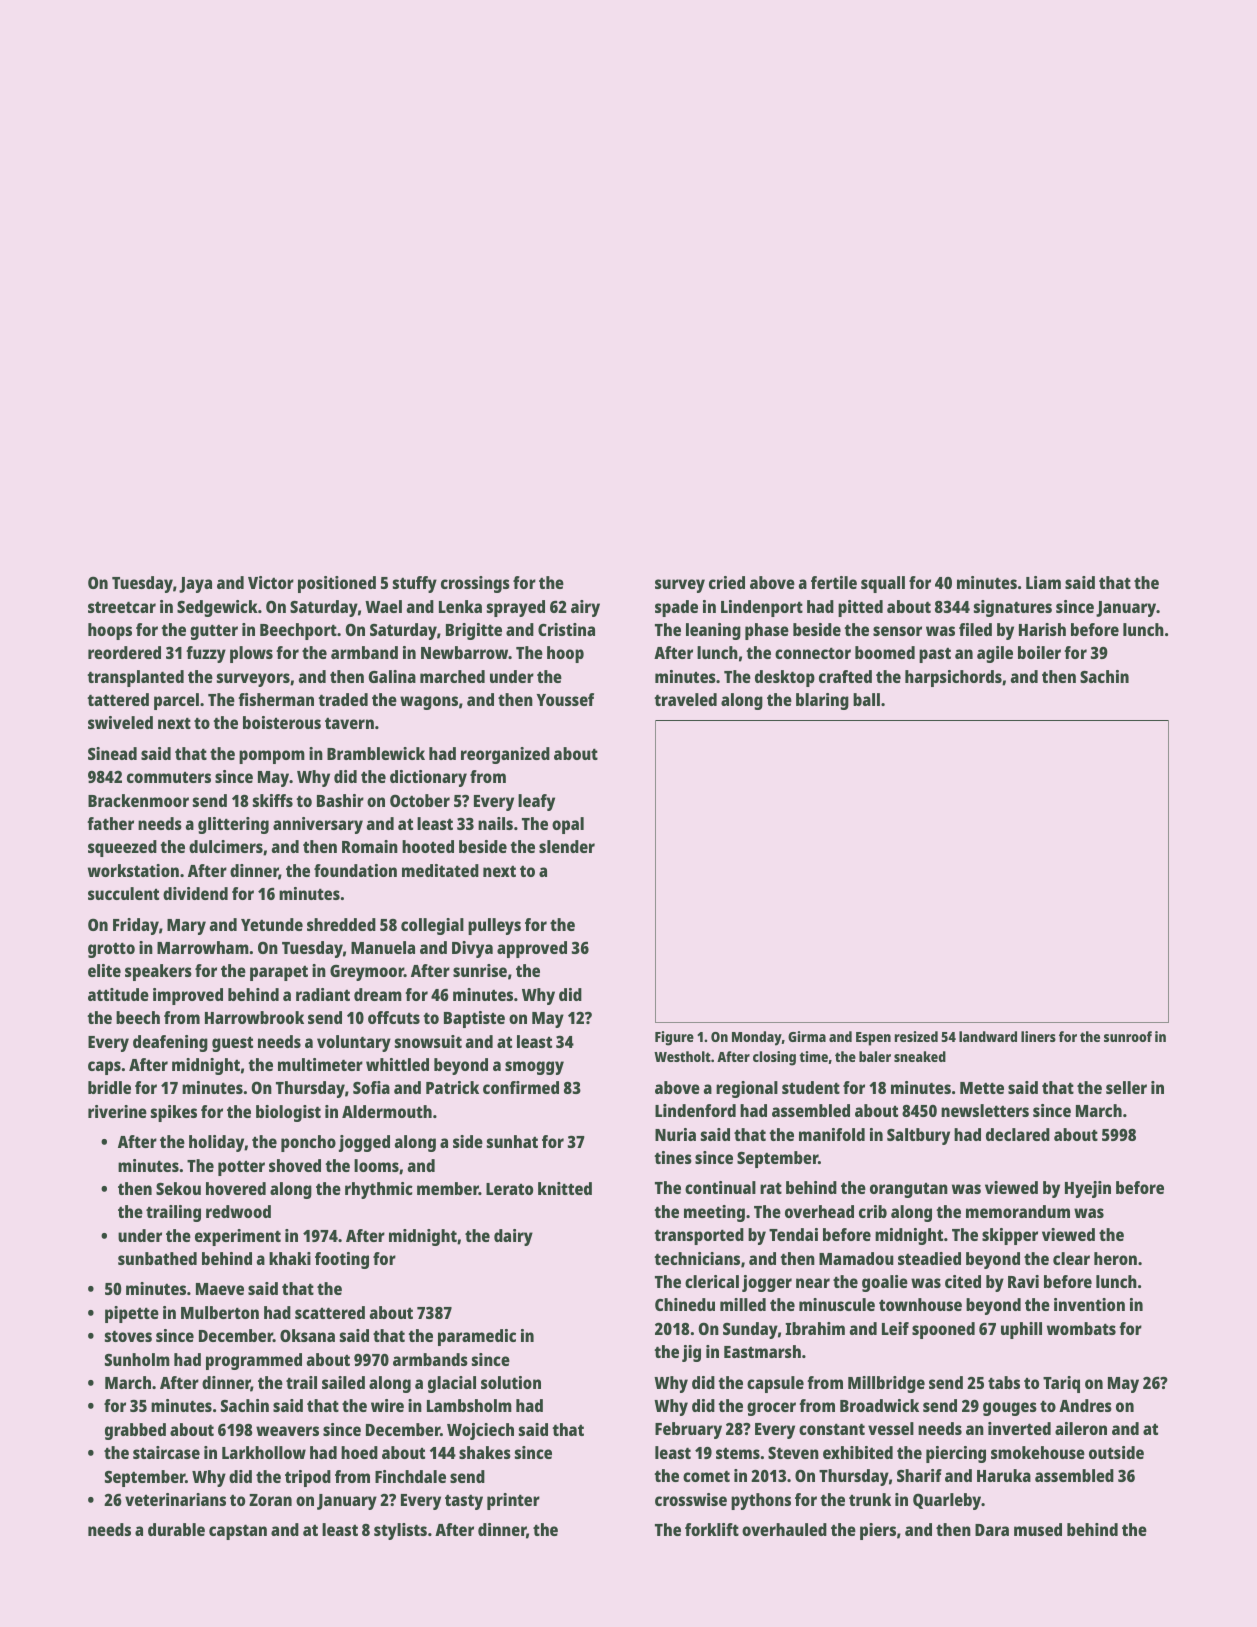 The height and width of the screenshot is (1627, 1257). Describe the element at coordinates (534, 1068) in the screenshot. I see `smoggy` at that location.
